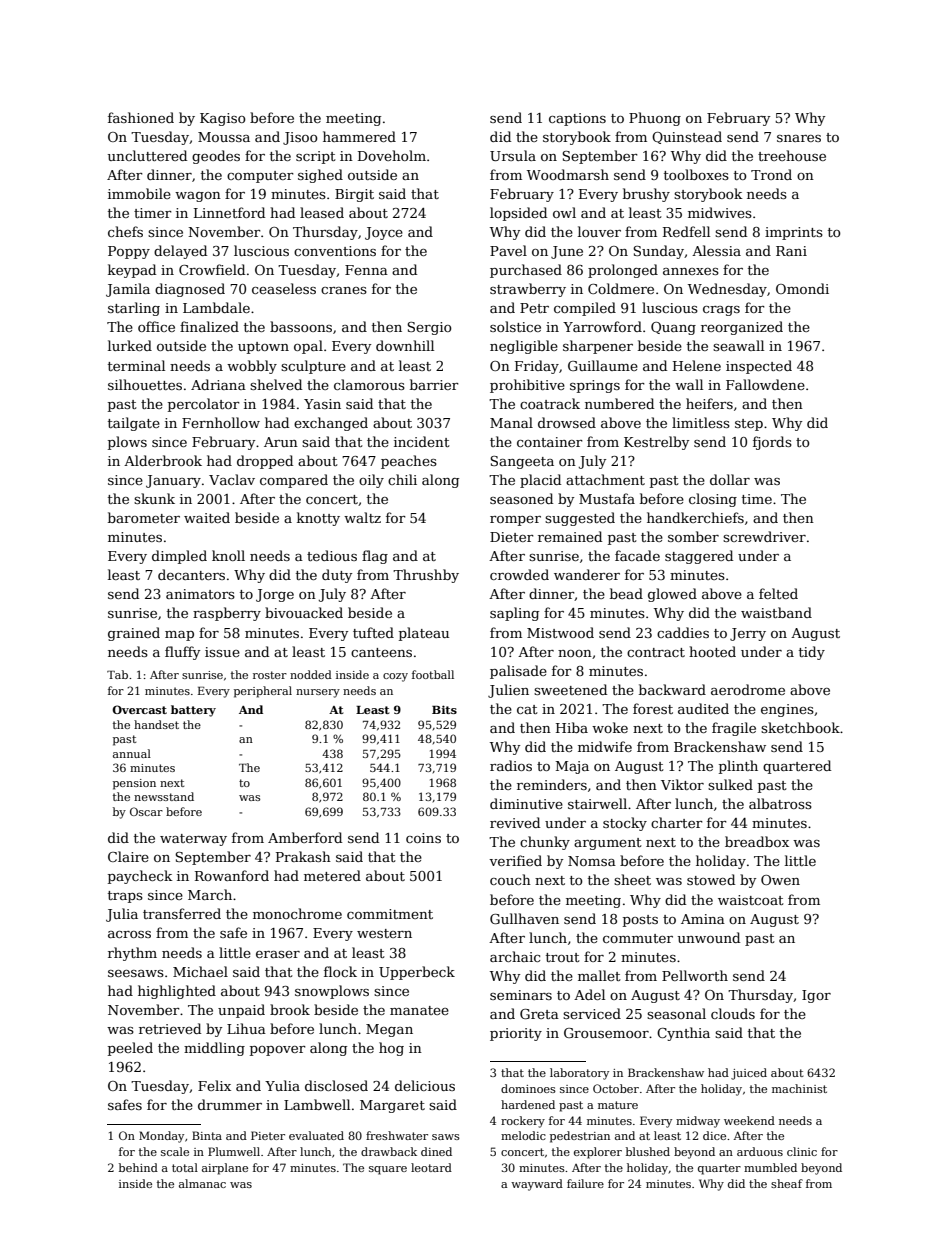 This page has width=952, height=1233. I want to click on barrier, so click(434, 384).
